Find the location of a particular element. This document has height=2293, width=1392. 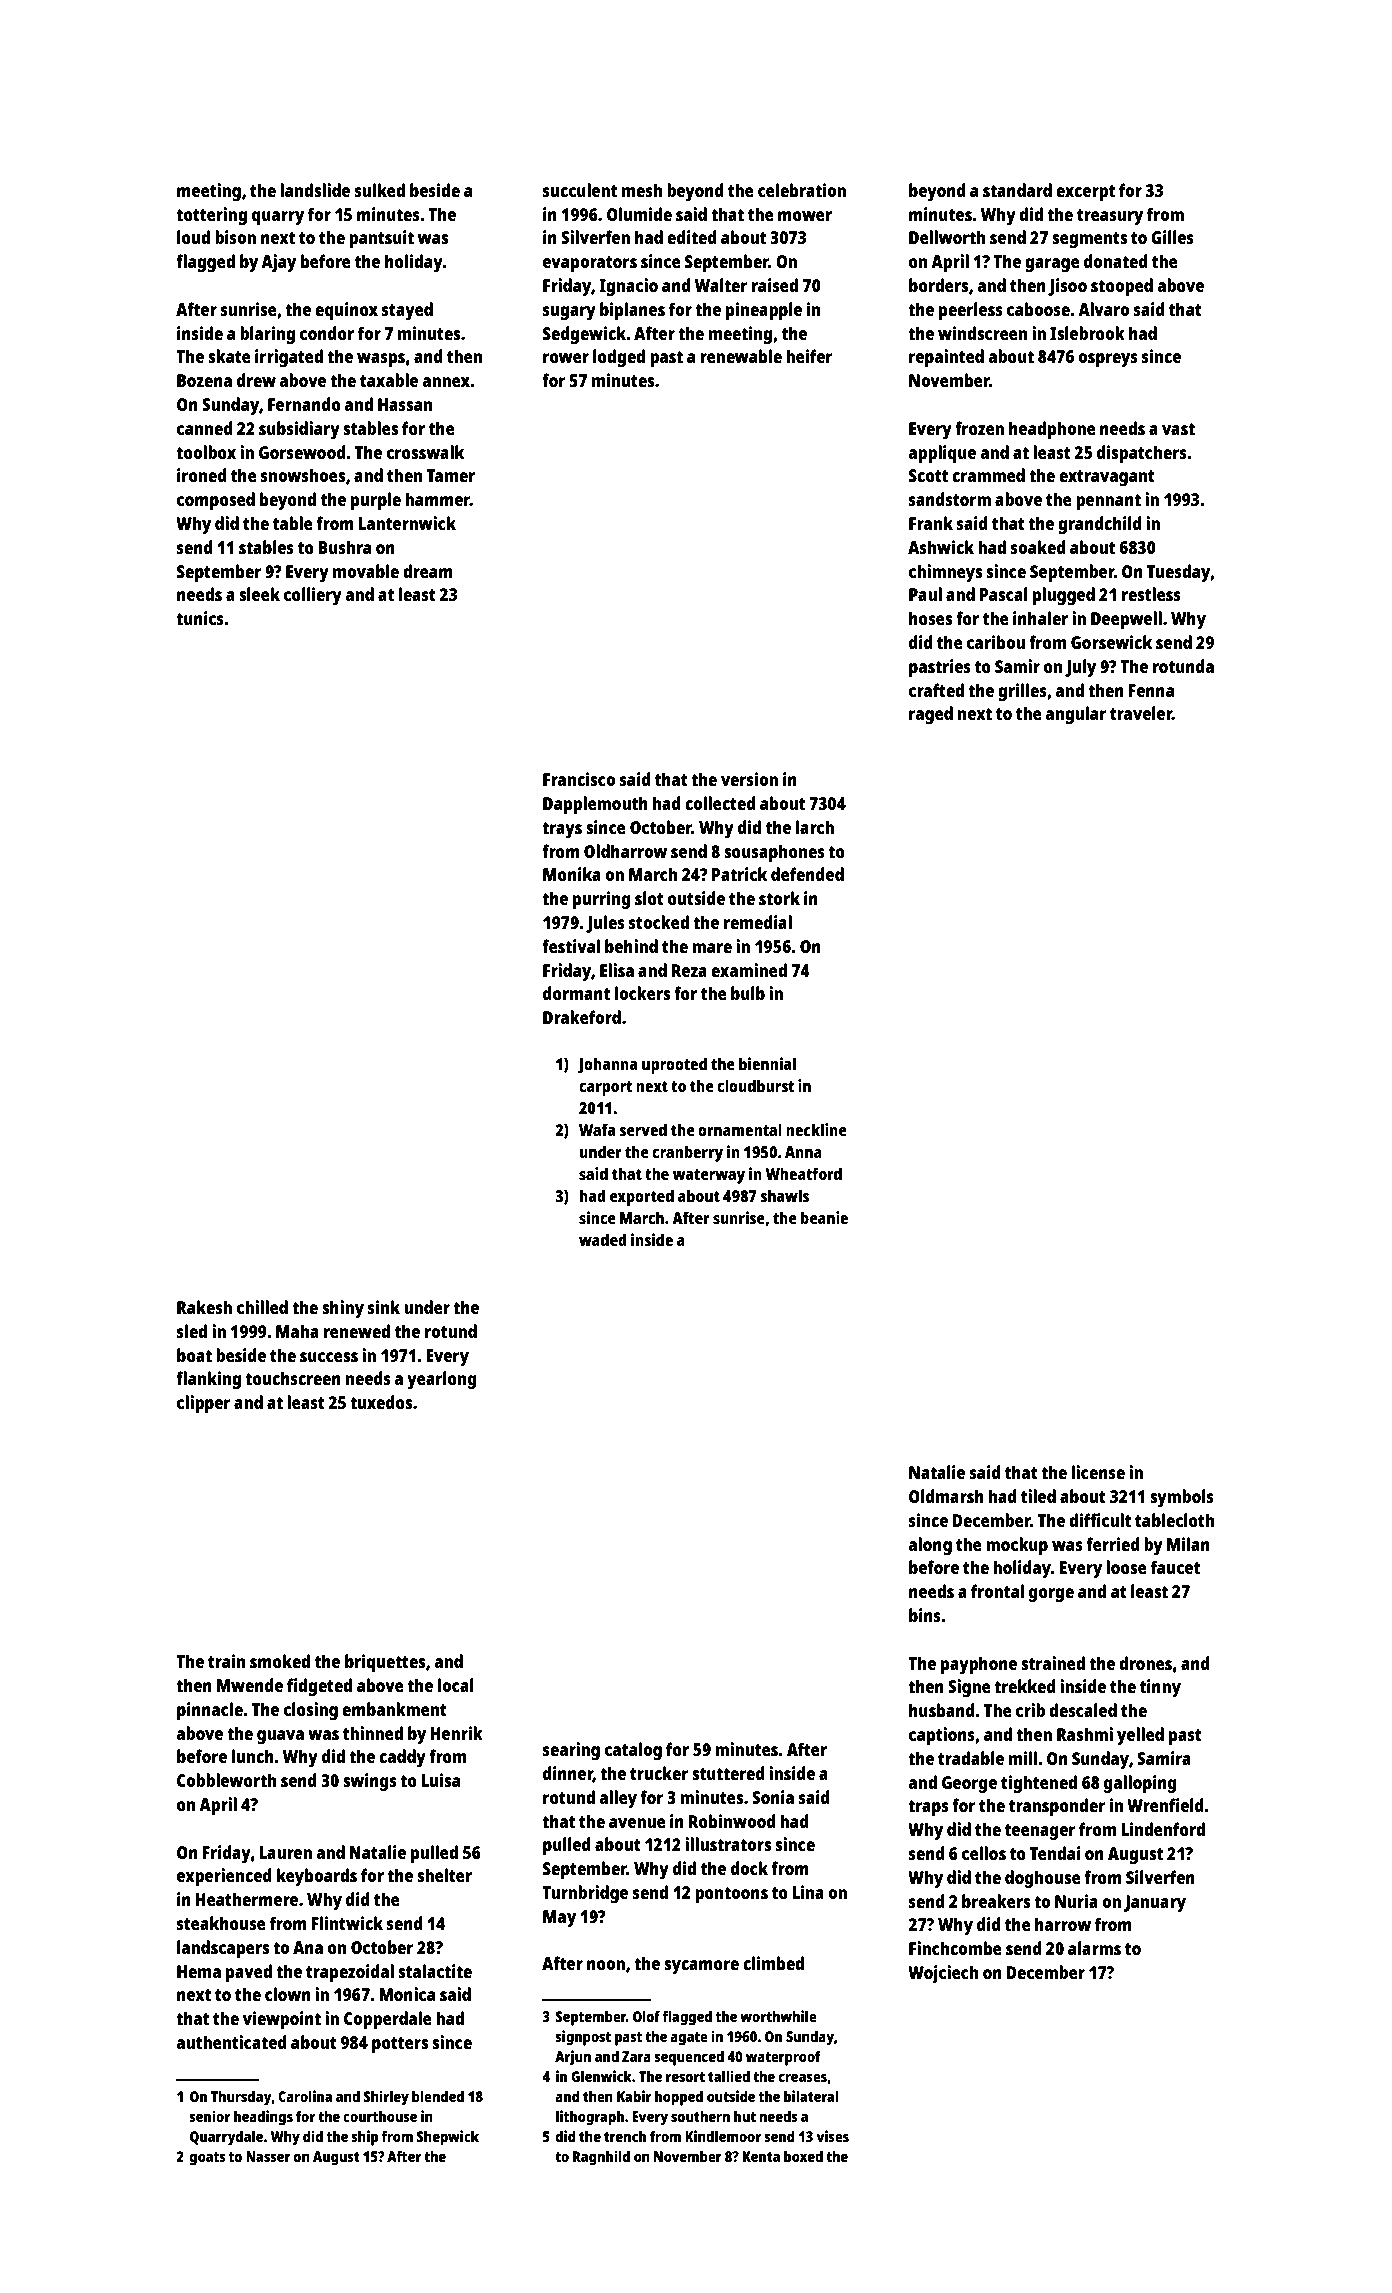

excerpt is located at coordinates (1085, 193).
